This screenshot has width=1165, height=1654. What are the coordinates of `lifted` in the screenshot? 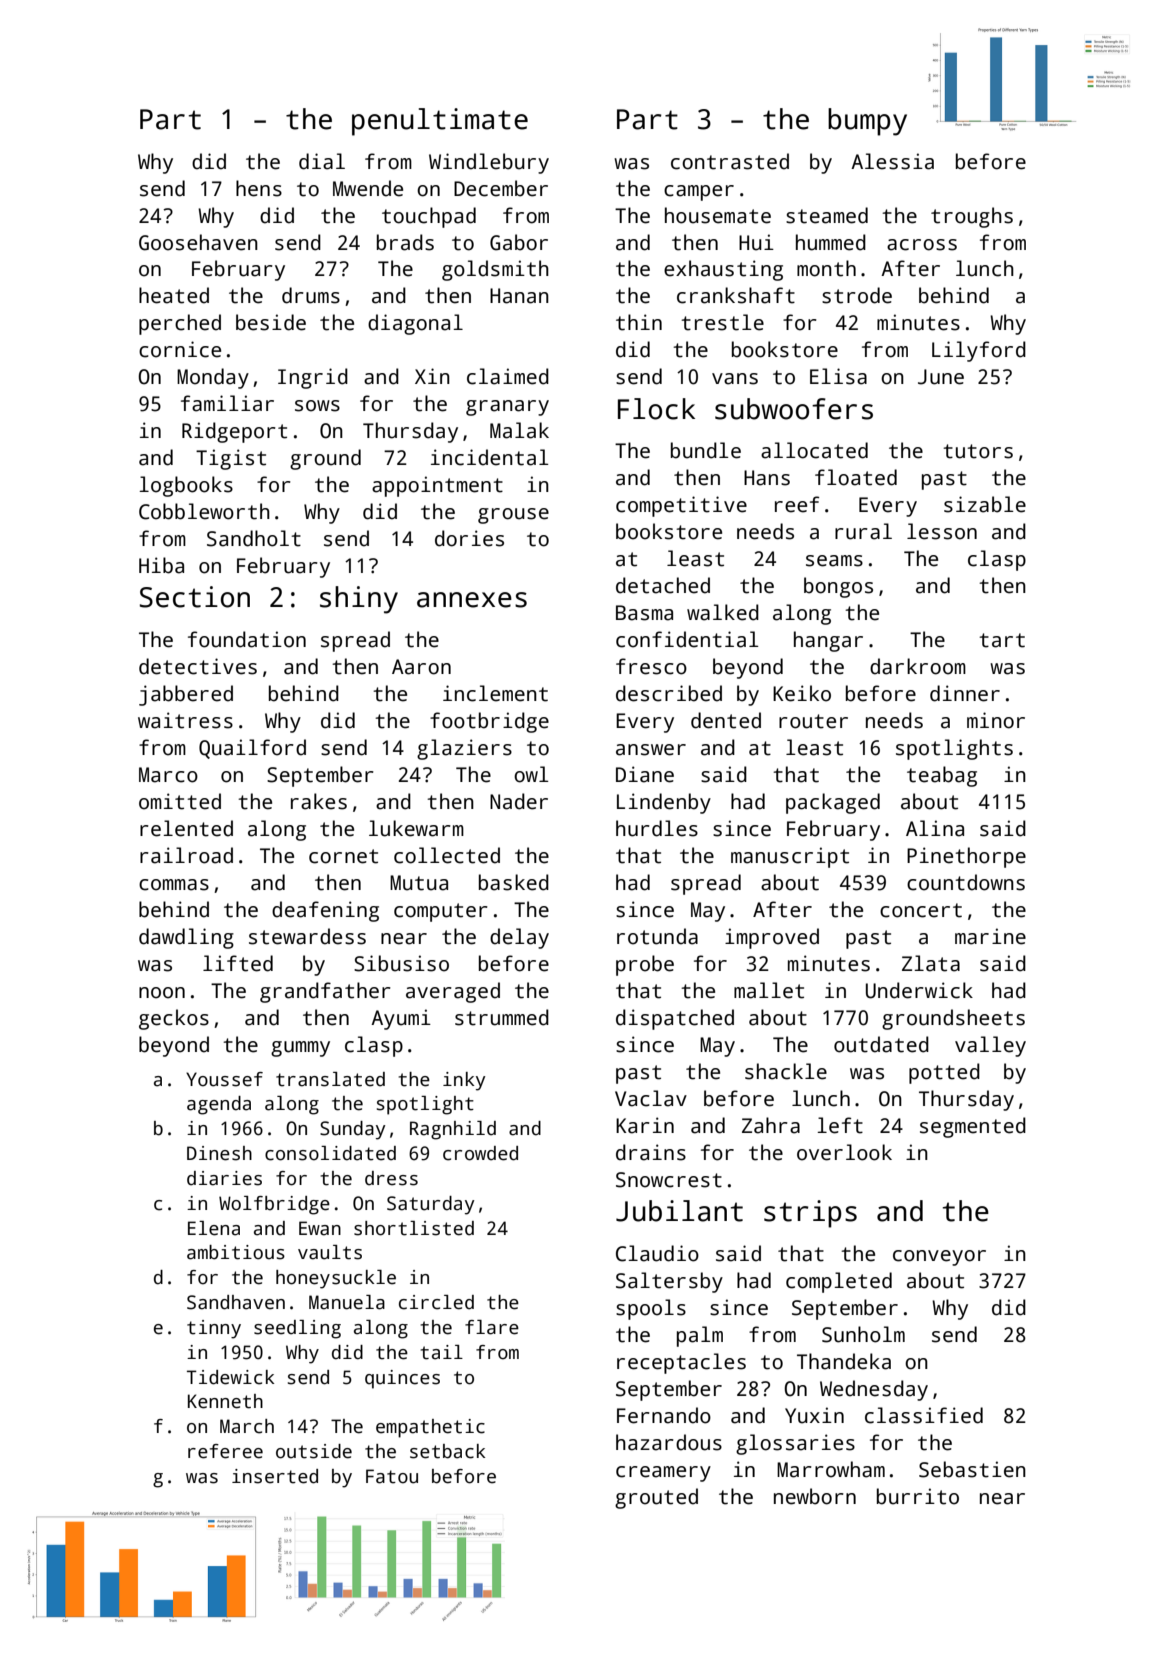 It's located at (238, 963).
